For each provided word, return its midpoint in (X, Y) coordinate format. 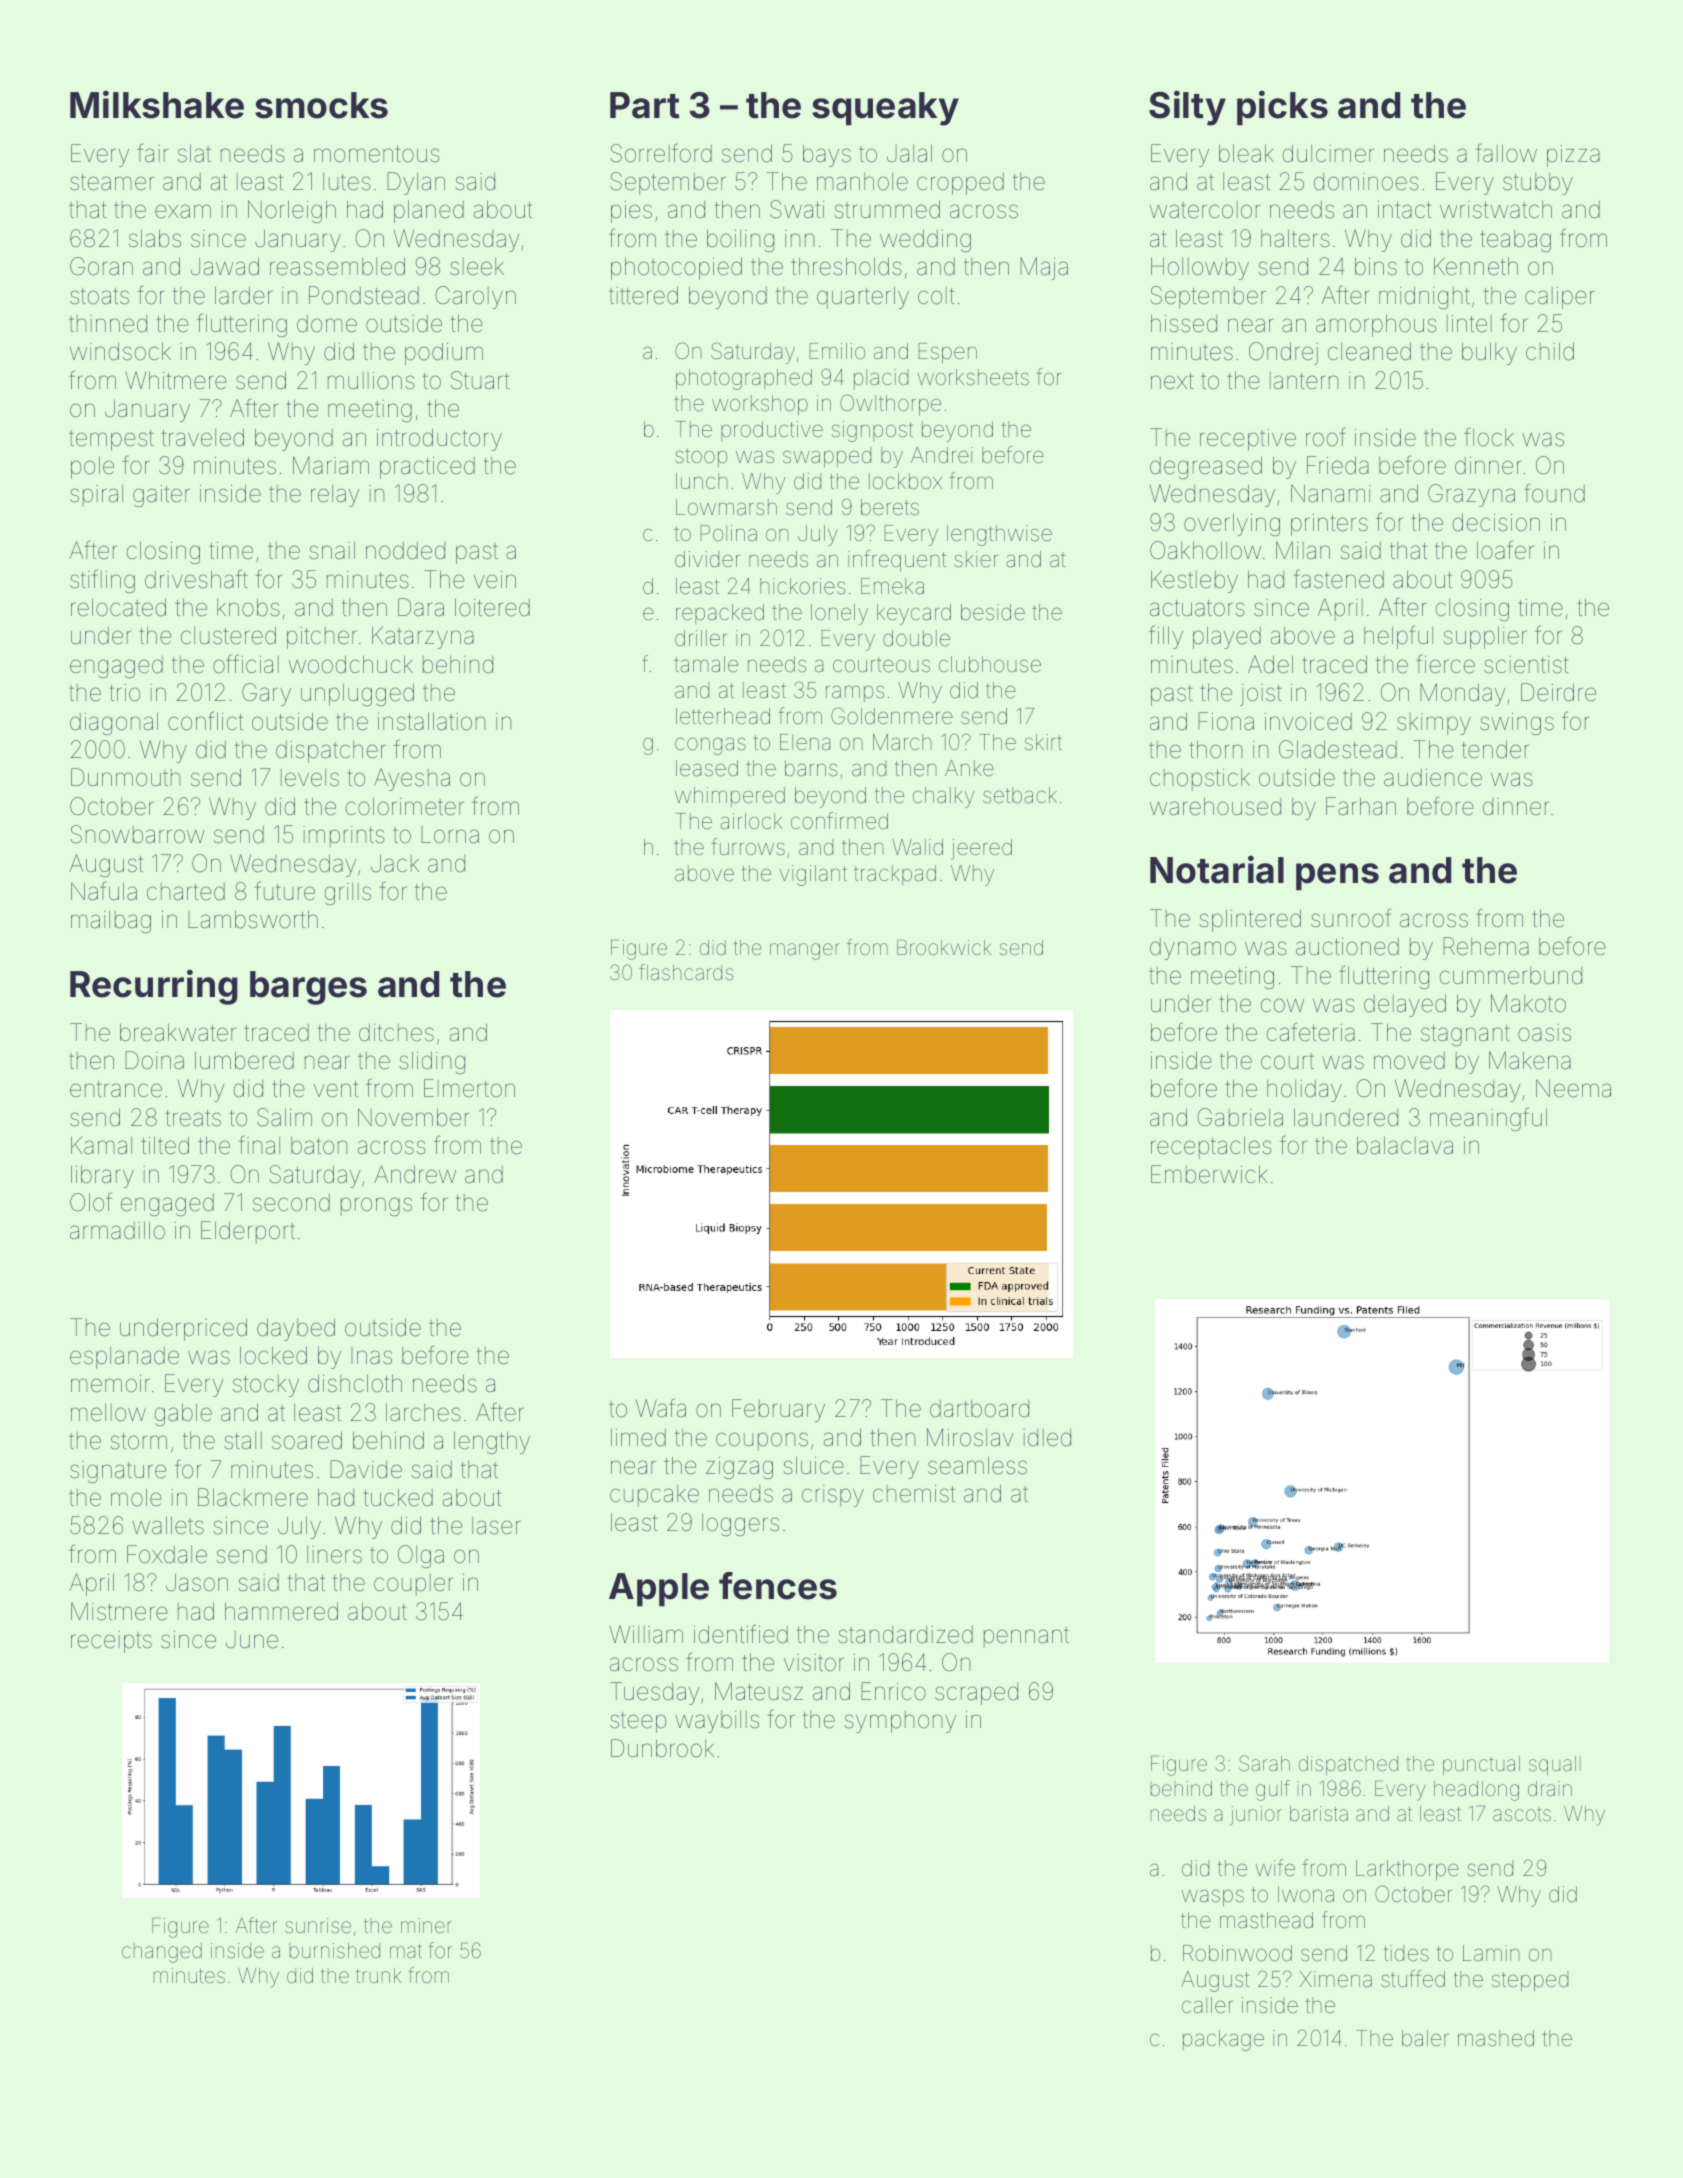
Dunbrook (662, 1748)
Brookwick (944, 947)
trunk (378, 1975)
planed (429, 211)
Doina (154, 1060)
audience (1433, 778)
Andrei (942, 455)
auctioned (1347, 947)
